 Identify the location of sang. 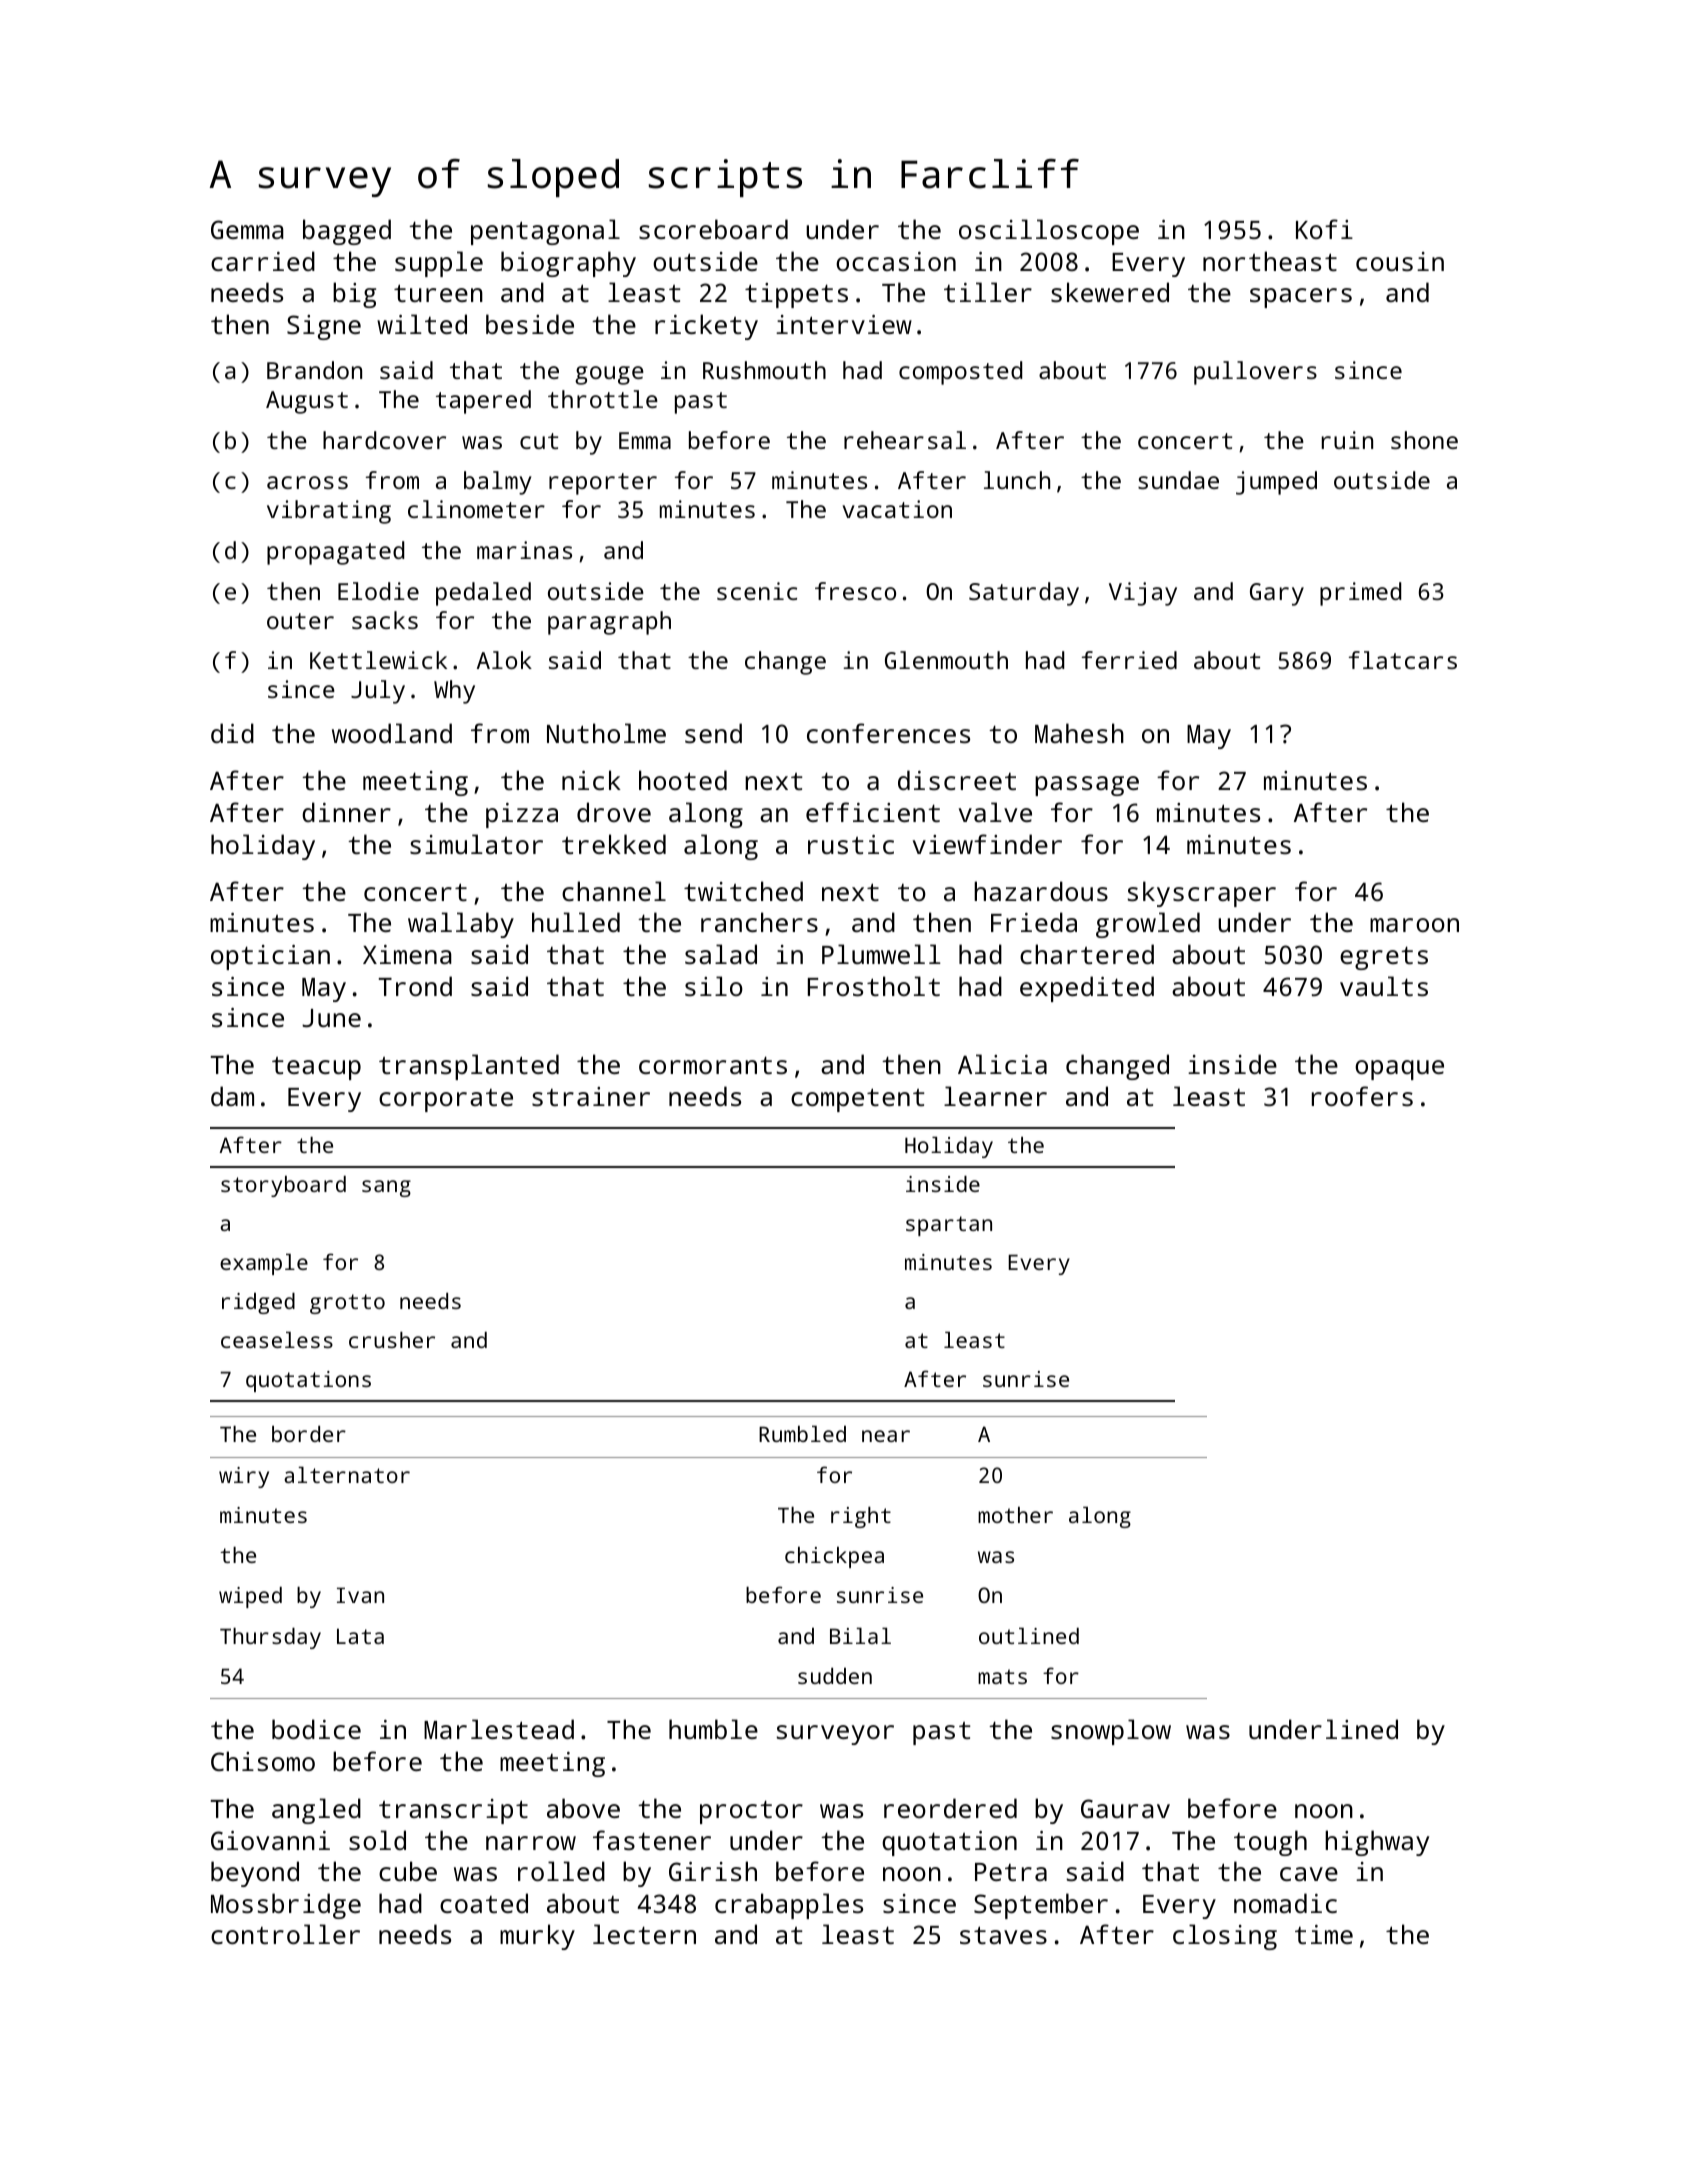
(386, 1188).
